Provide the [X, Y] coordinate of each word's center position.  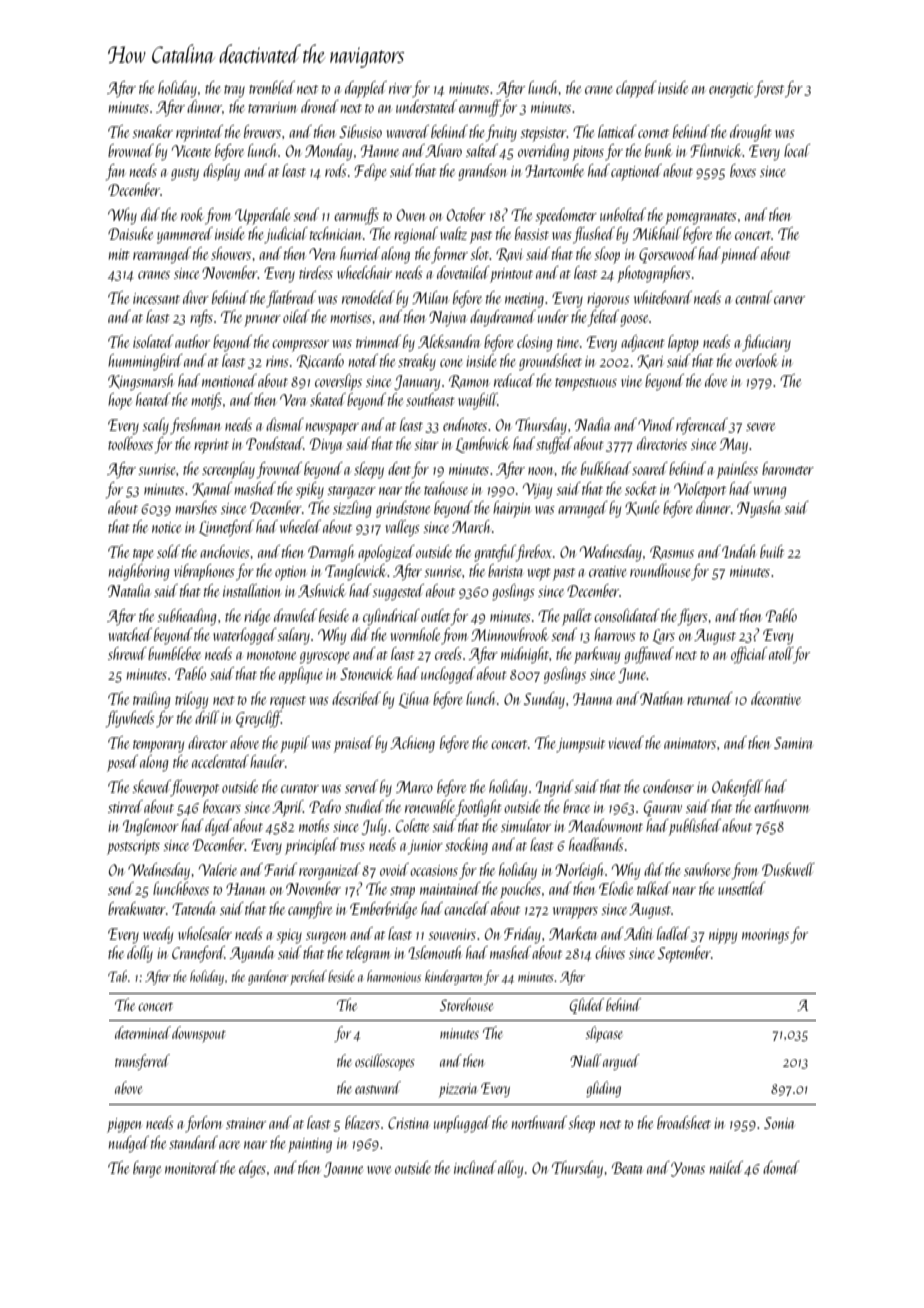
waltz [453, 233]
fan [115, 172]
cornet [653, 133]
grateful [495, 553]
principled [312, 846]
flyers [693, 617]
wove [379, 1170]
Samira [793, 743]
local [797, 150]
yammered [185, 235]
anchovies [225, 551]
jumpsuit [580, 745]
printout [511, 275]
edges [252, 1169]
